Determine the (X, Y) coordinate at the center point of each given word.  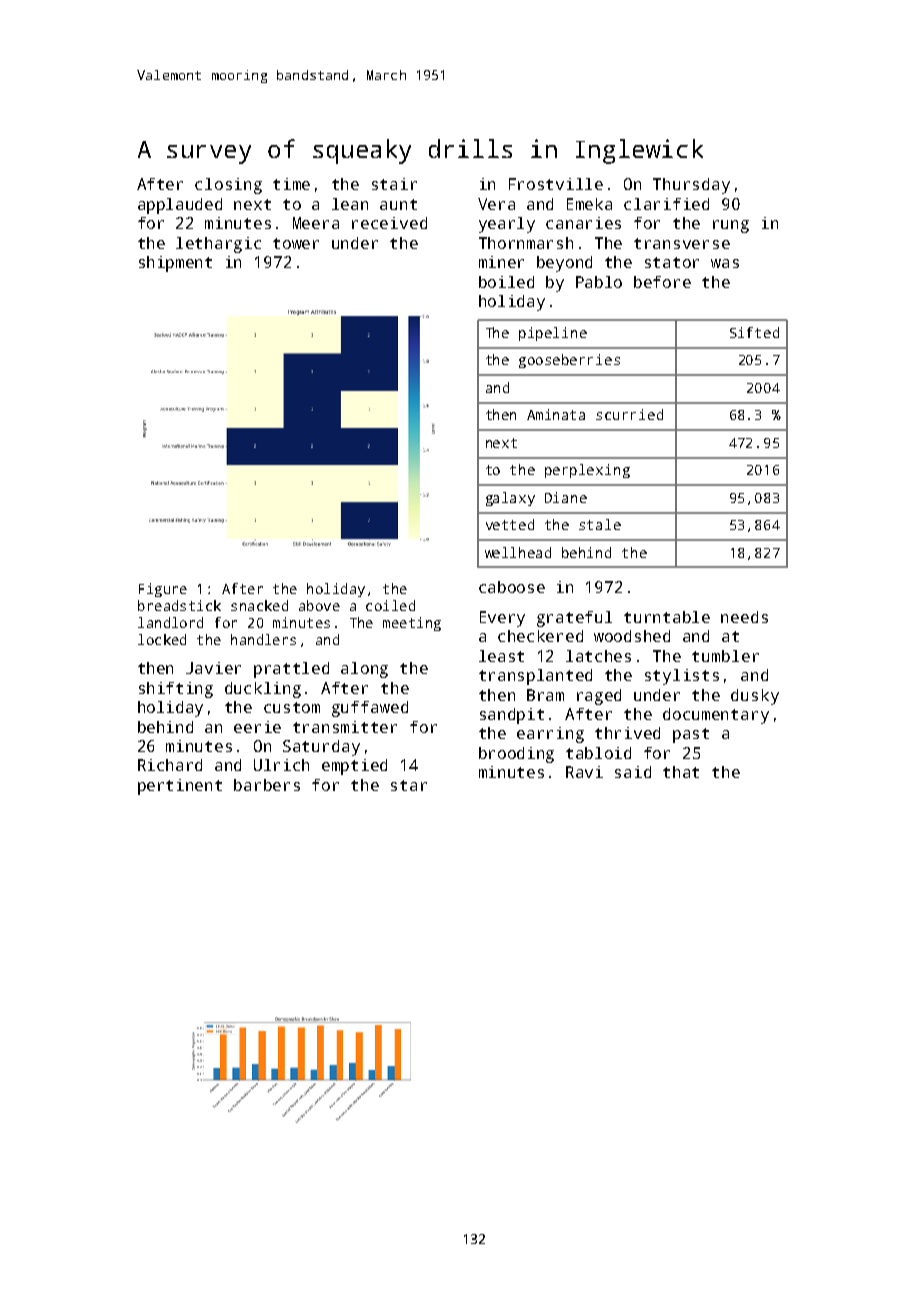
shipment (175, 264)
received (389, 223)
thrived (627, 733)
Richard (170, 765)
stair (394, 184)
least (501, 656)
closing (228, 186)
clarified (666, 204)
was (725, 263)
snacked (259, 605)
